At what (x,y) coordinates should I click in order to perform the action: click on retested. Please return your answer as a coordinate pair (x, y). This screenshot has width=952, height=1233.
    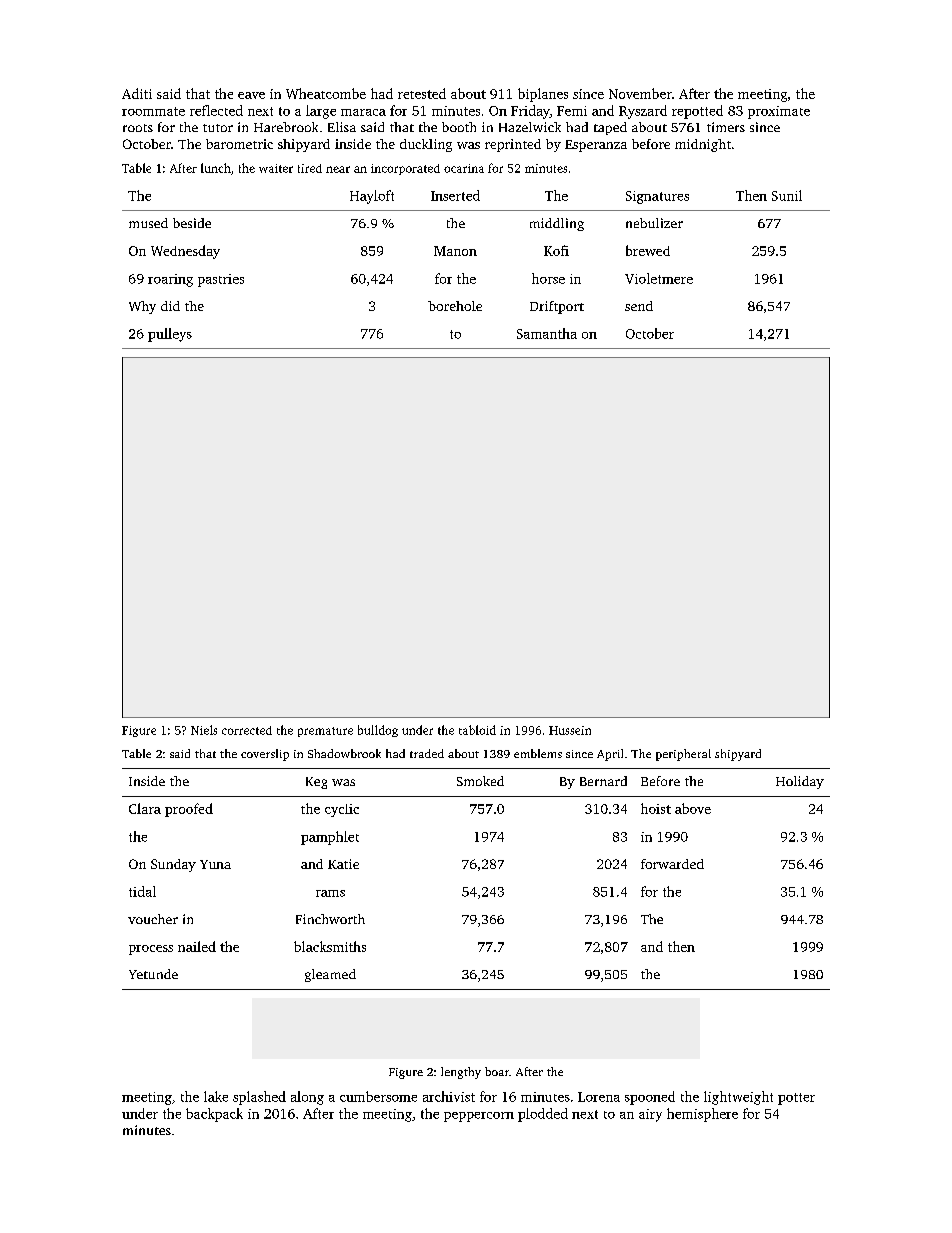
    Looking at the image, I should click on (422, 93).
